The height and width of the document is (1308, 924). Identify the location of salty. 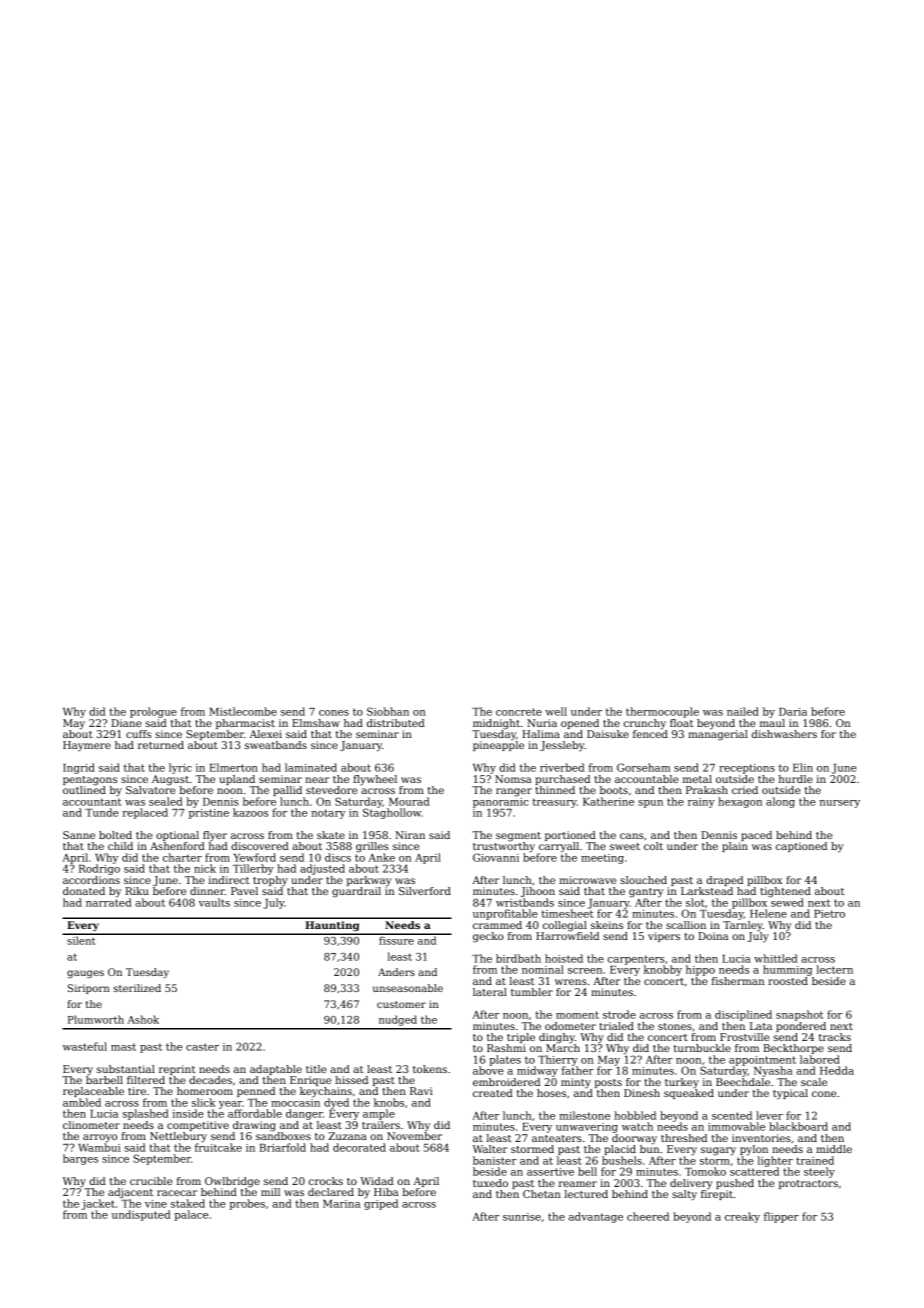
(684, 1195).
